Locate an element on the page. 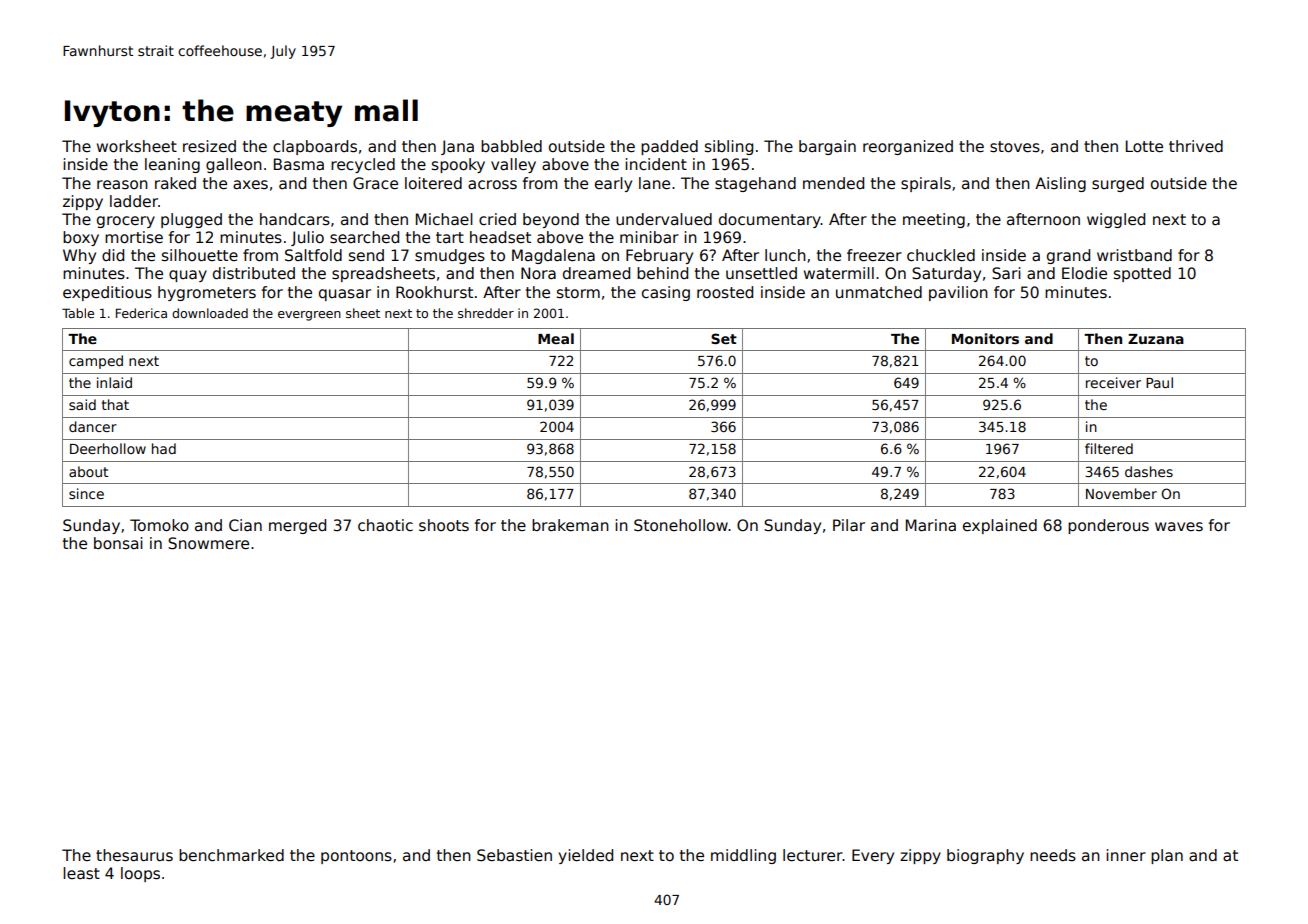 The height and width of the image is (924, 1308). waves is located at coordinates (1179, 526).
